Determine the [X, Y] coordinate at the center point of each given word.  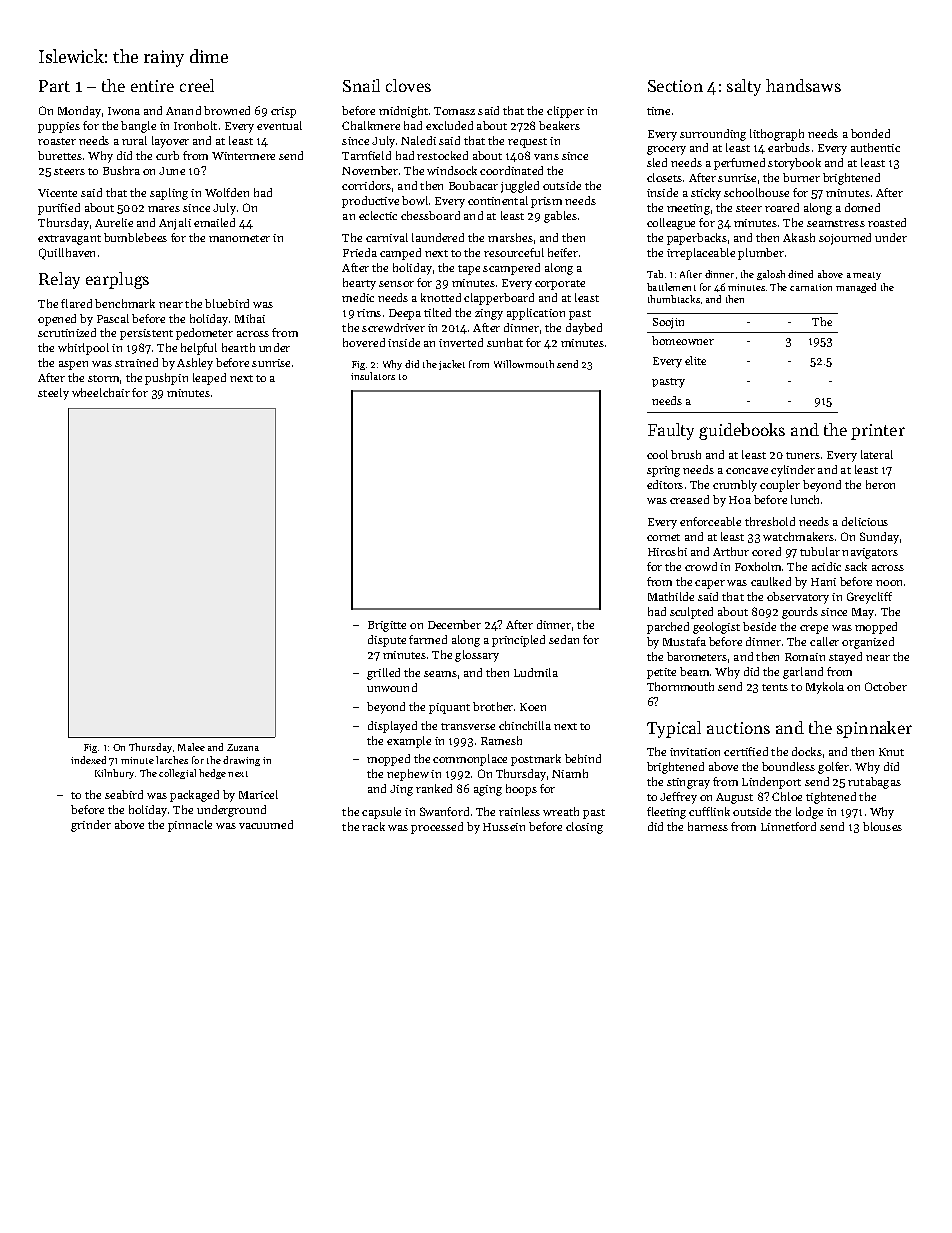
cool [657, 454]
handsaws [803, 85]
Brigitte [387, 626]
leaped [209, 379]
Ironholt [195, 125]
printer [878, 432]
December [454, 624]
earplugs [117, 280]
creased [689, 499]
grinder [91, 826]
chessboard [430, 215]
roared [782, 207]
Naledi [418, 140]
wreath [561, 811]
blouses [882, 826]
